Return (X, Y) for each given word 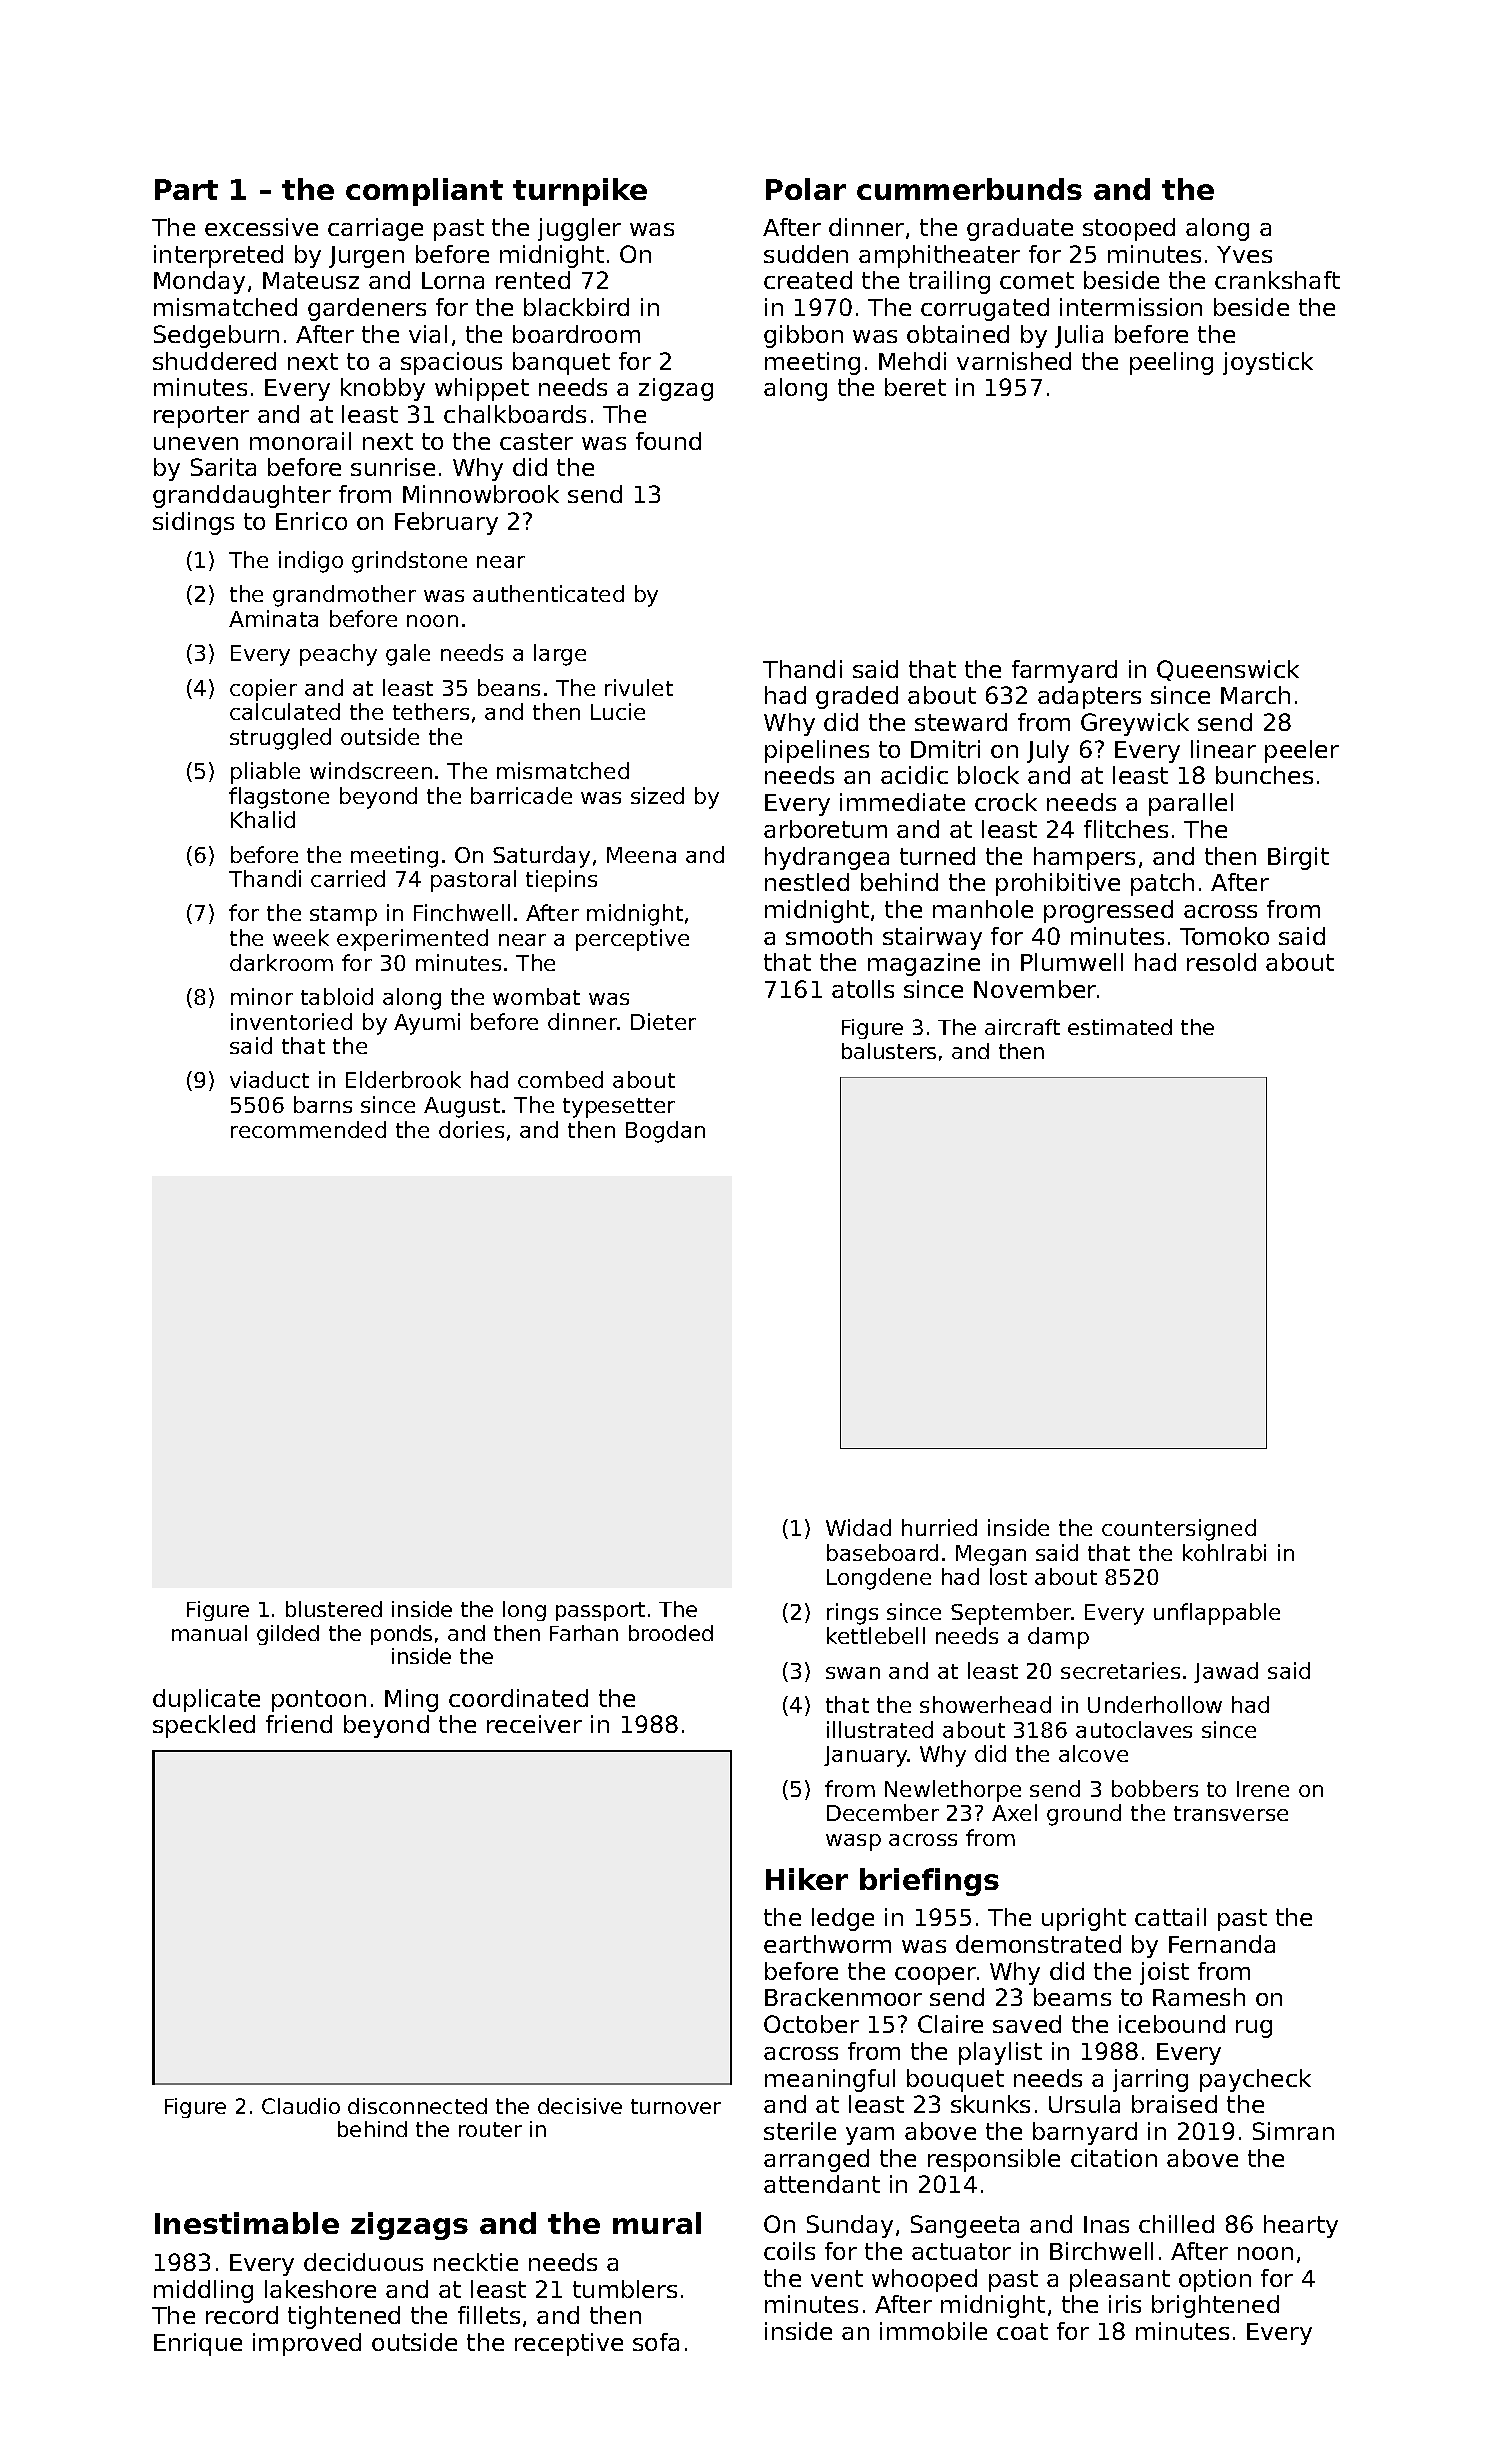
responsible (994, 2160)
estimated (1120, 1027)
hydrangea (827, 858)
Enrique (198, 2344)
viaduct (269, 1079)
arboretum (825, 829)
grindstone (409, 562)
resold (1221, 962)
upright (1084, 1919)
